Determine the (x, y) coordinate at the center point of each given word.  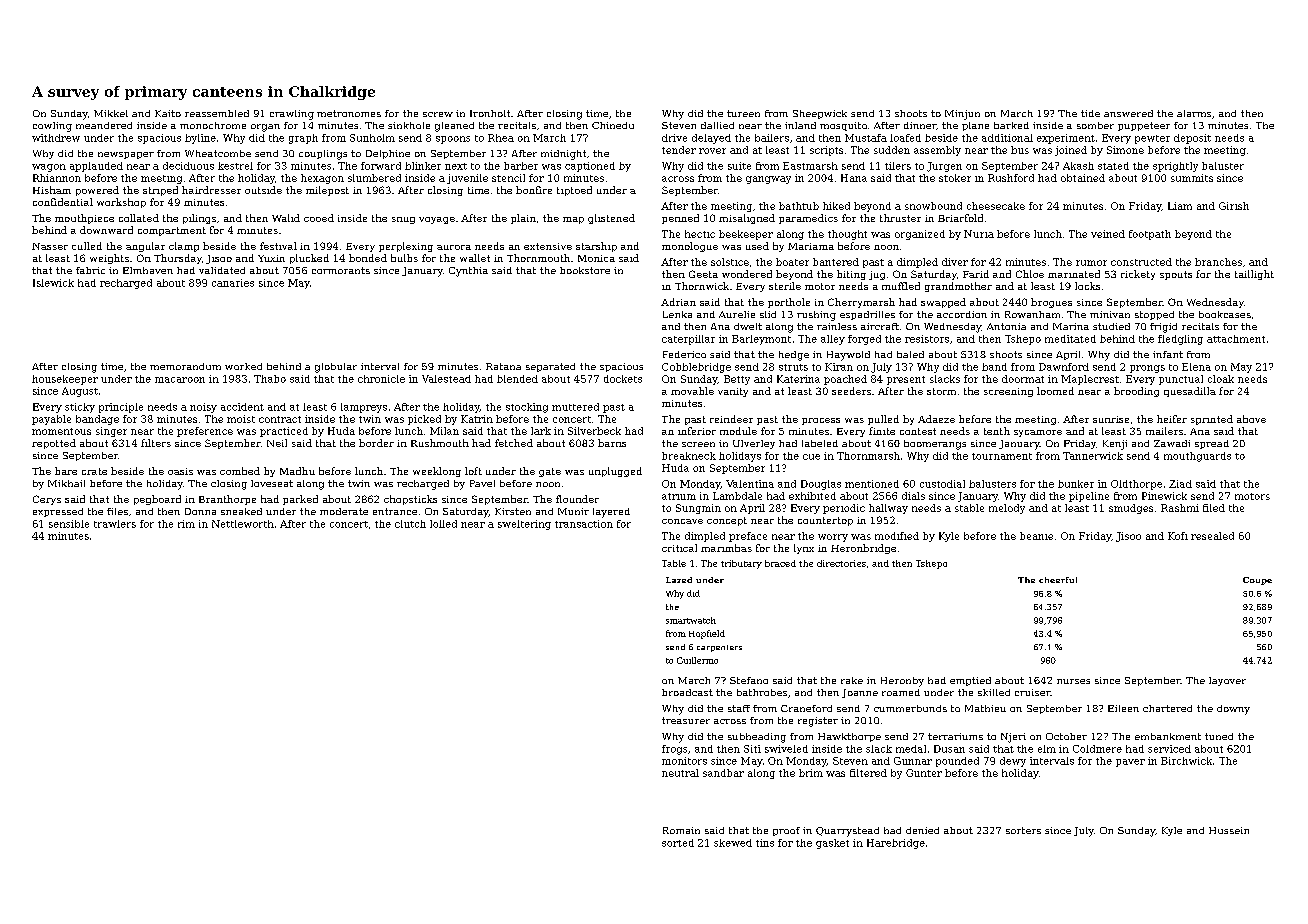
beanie (1036, 536)
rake (852, 680)
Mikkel (111, 113)
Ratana (503, 366)
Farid (976, 274)
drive (674, 138)
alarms (1194, 113)
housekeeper (65, 380)
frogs (674, 750)
